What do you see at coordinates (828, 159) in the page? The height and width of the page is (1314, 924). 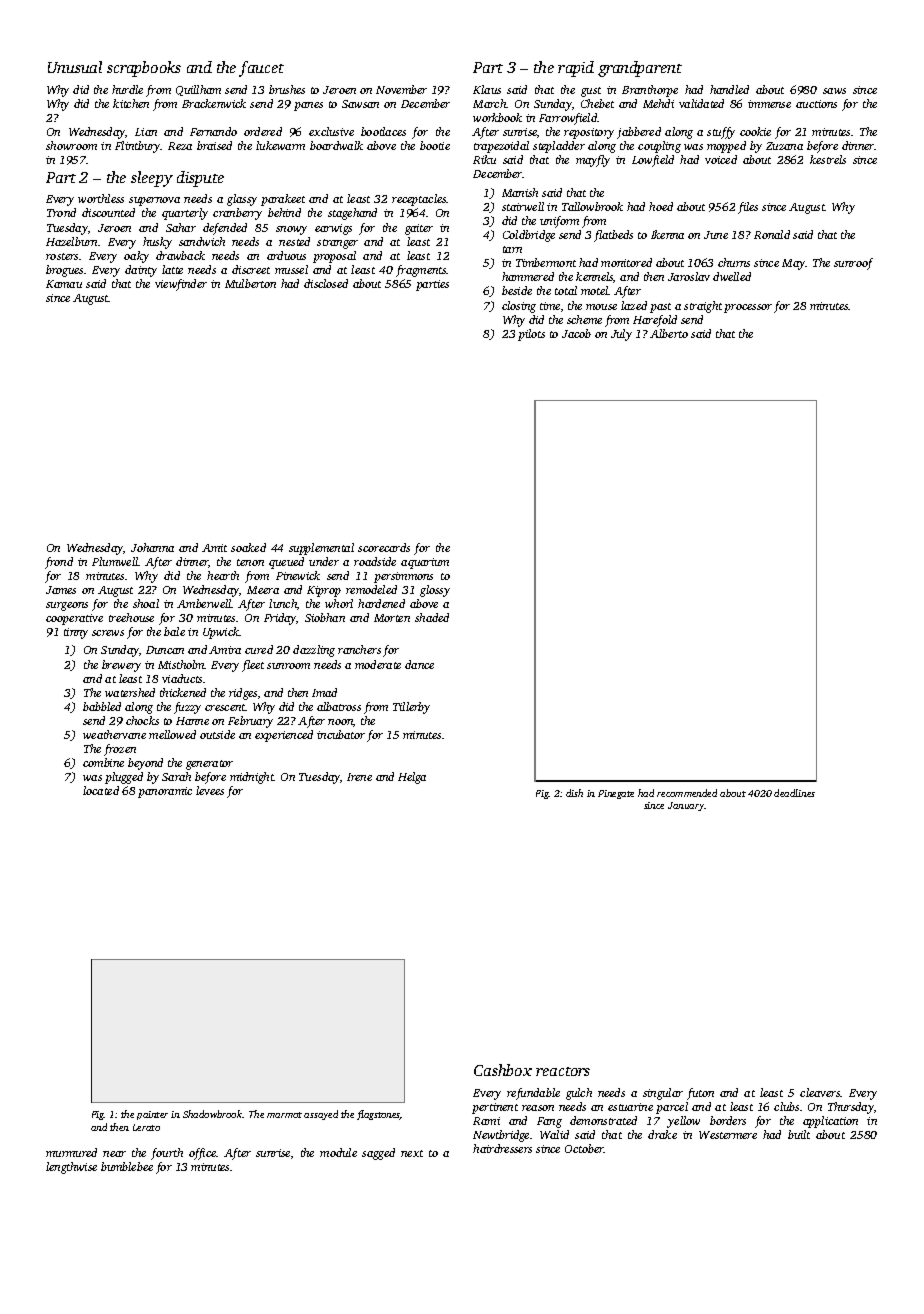 I see `kestrels` at bounding box center [828, 159].
